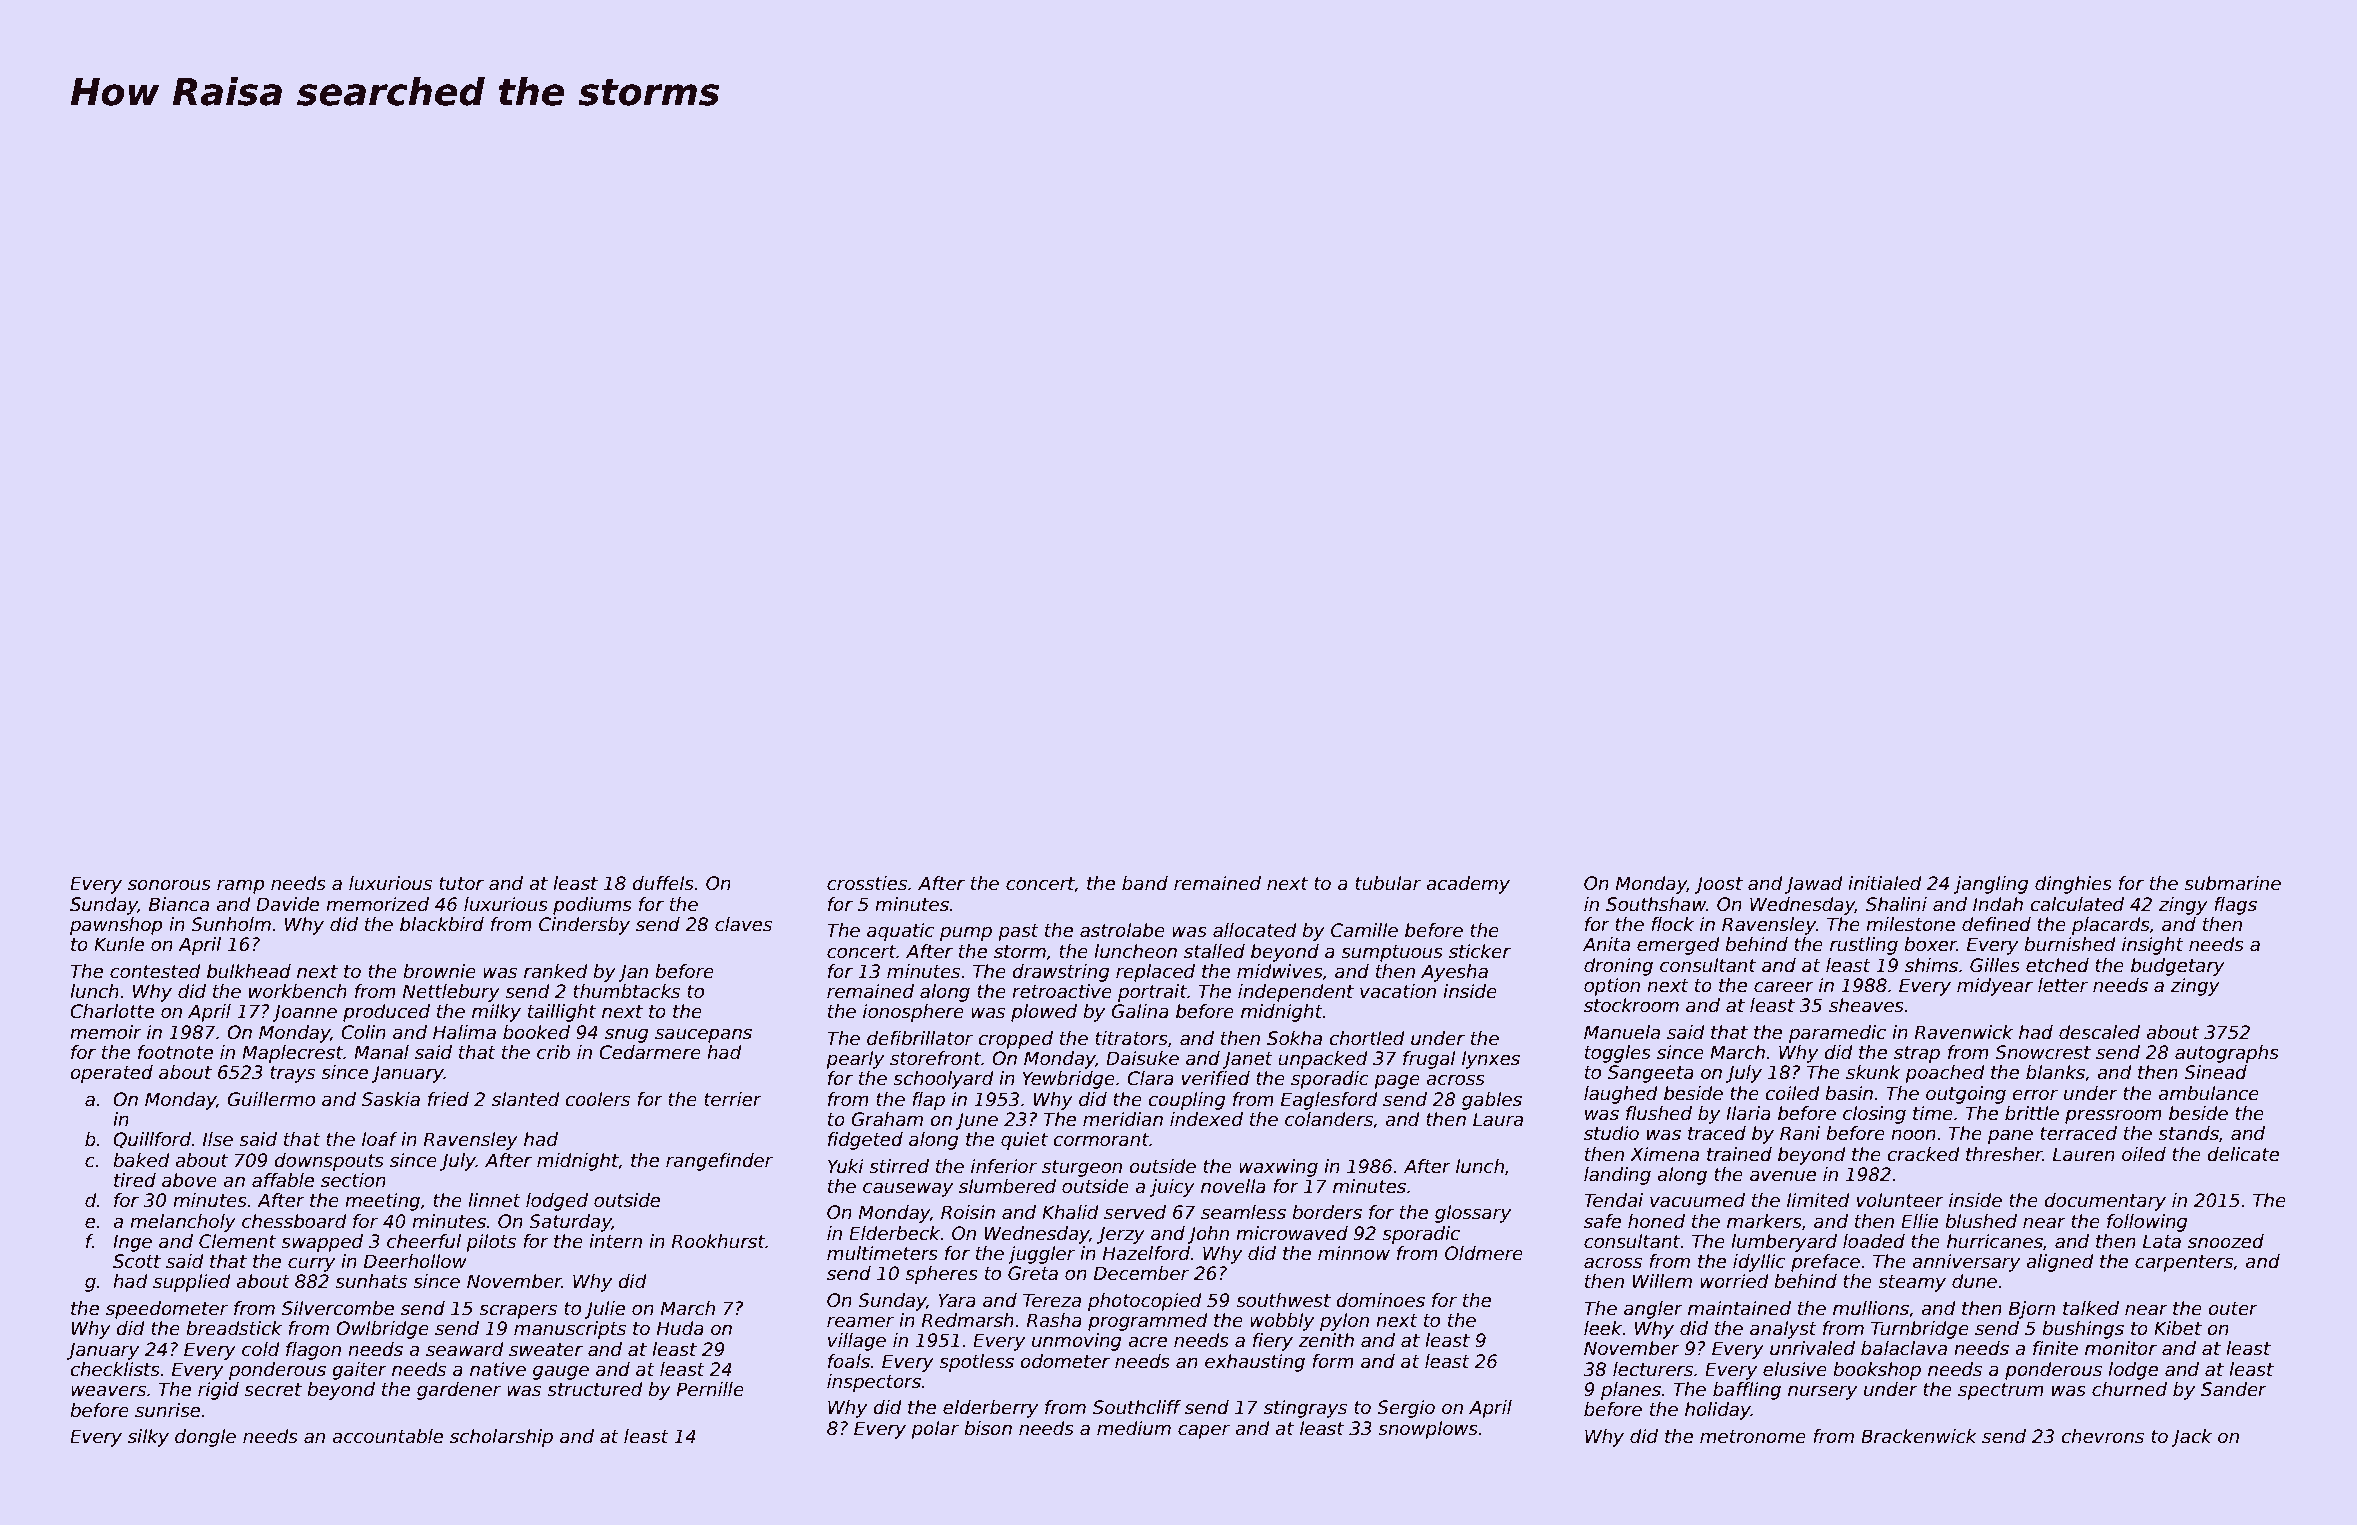 Image resolution: width=2357 pixels, height=1525 pixels. What do you see at coordinates (584, 926) in the page?
I see `Cindersby` at bounding box center [584, 926].
